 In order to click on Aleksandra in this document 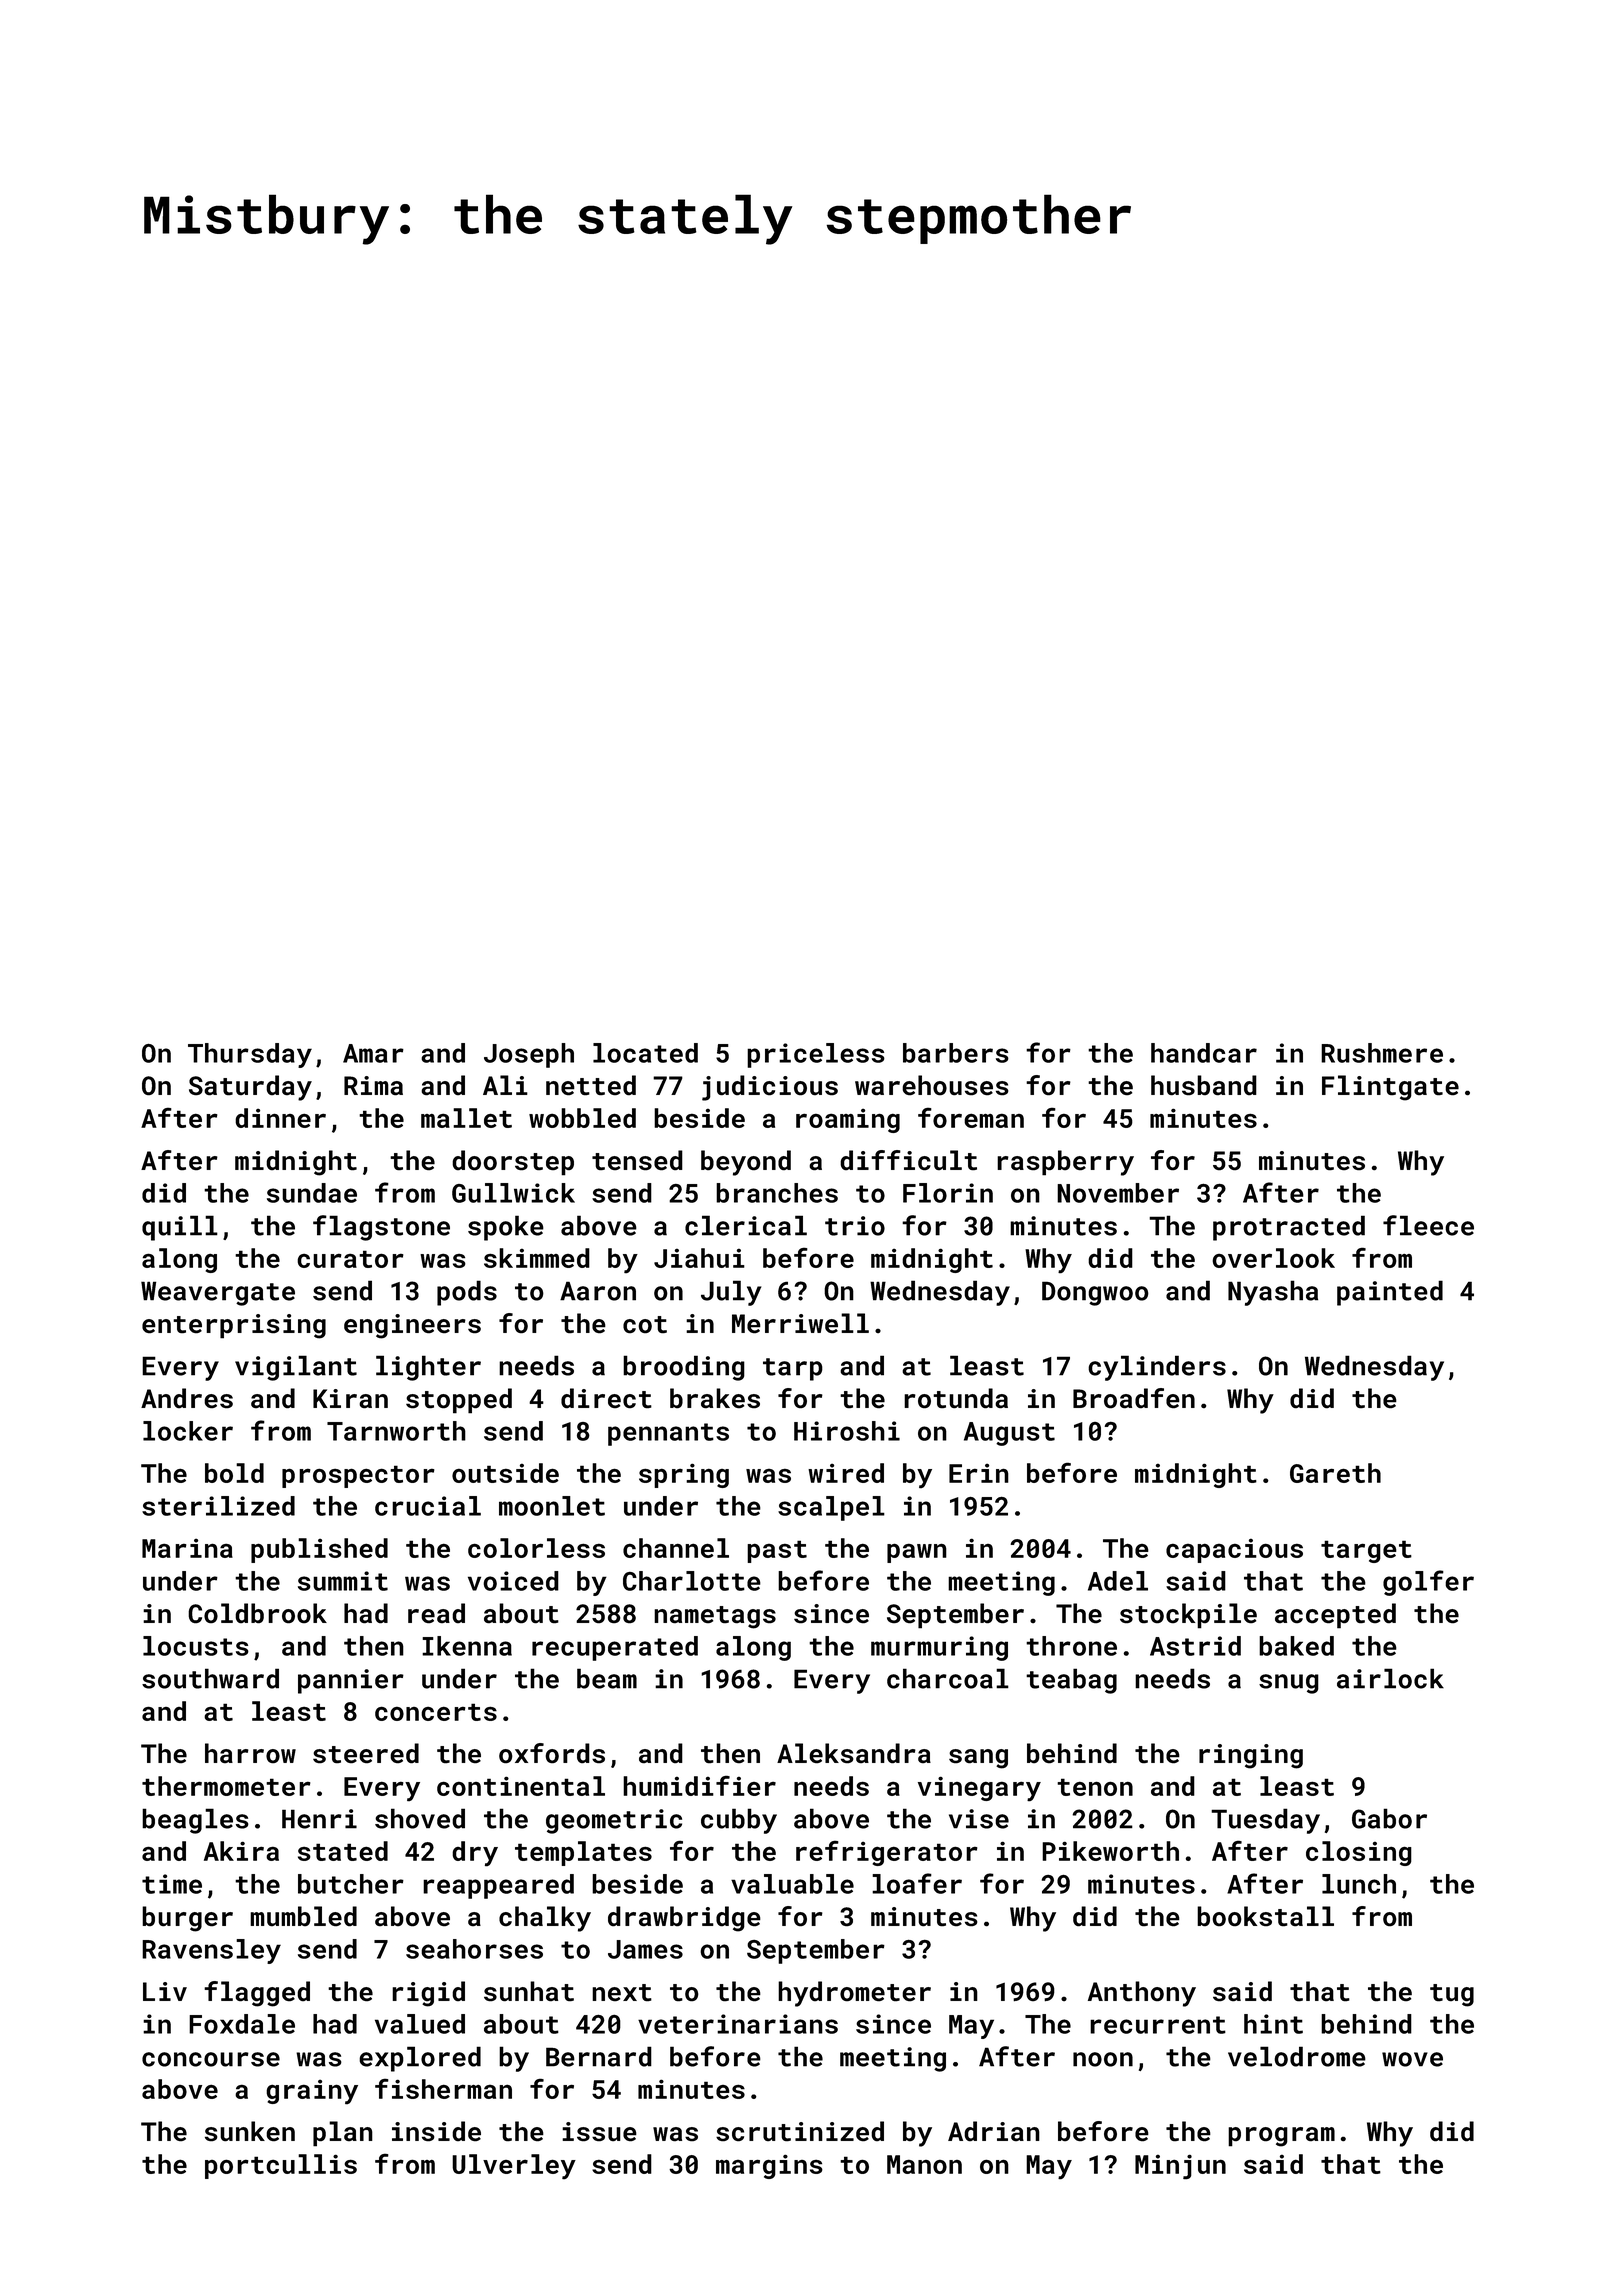, I will do `click(854, 1753)`.
